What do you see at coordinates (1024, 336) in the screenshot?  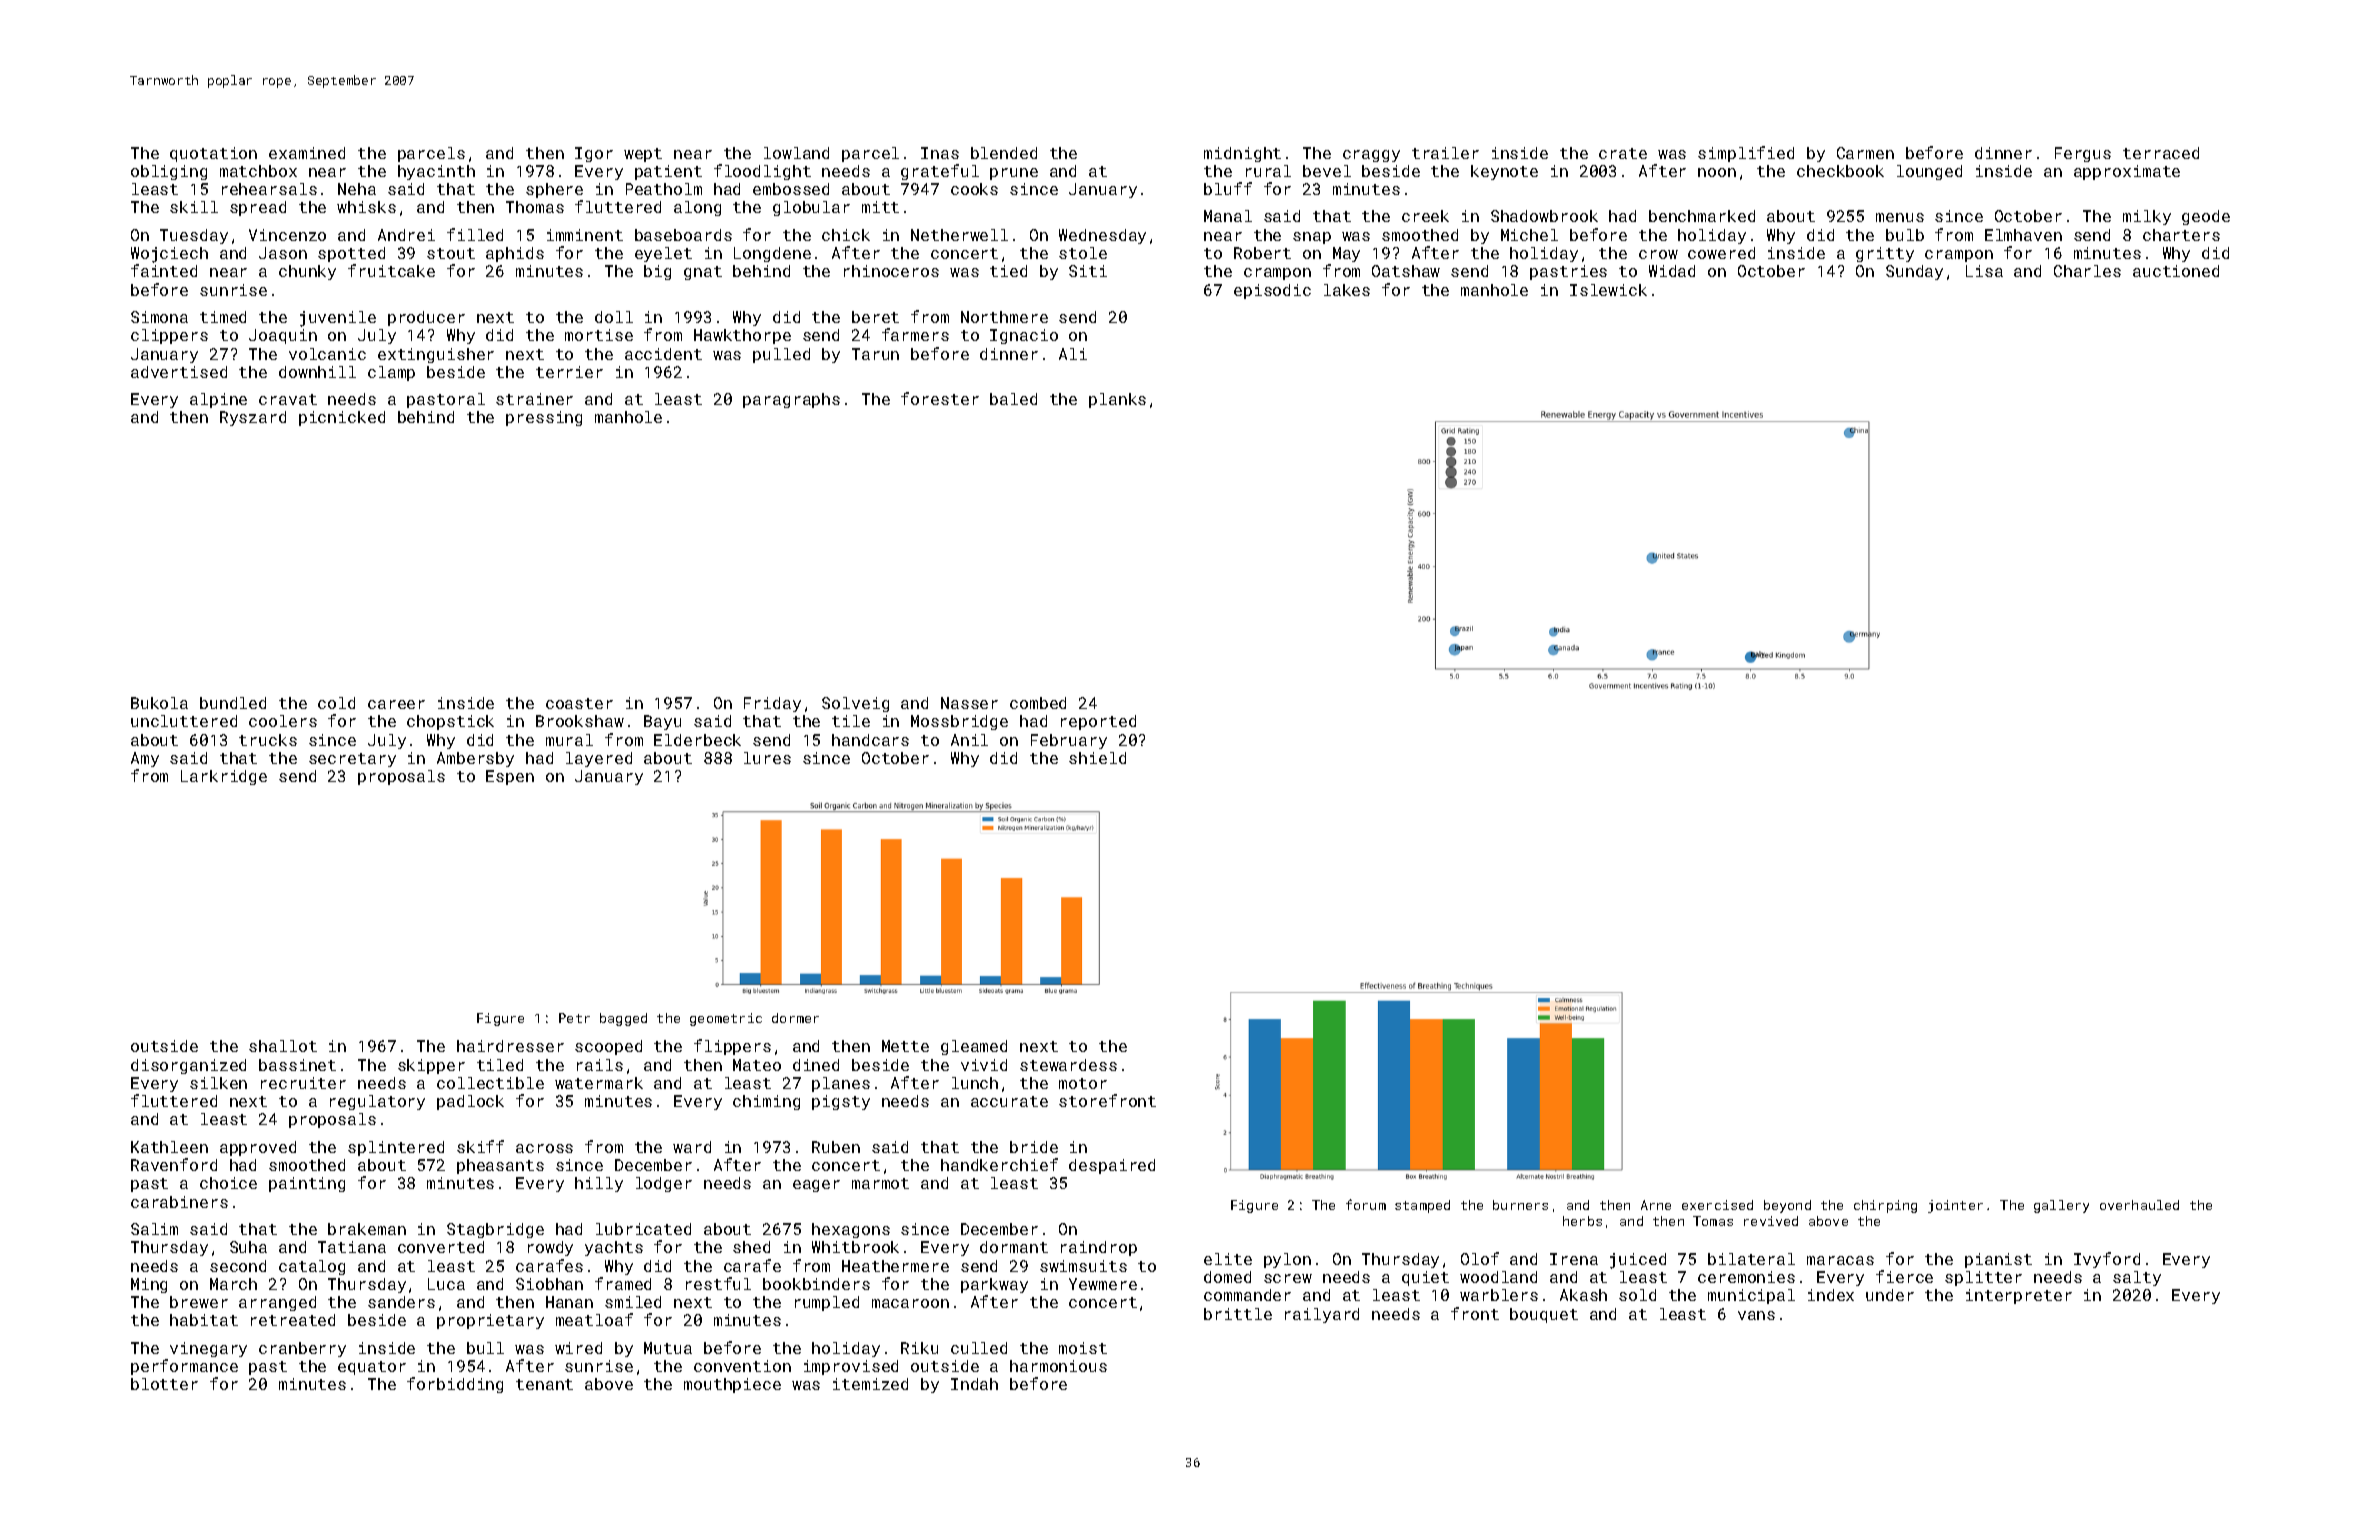 I see `Ignacio` at bounding box center [1024, 336].
